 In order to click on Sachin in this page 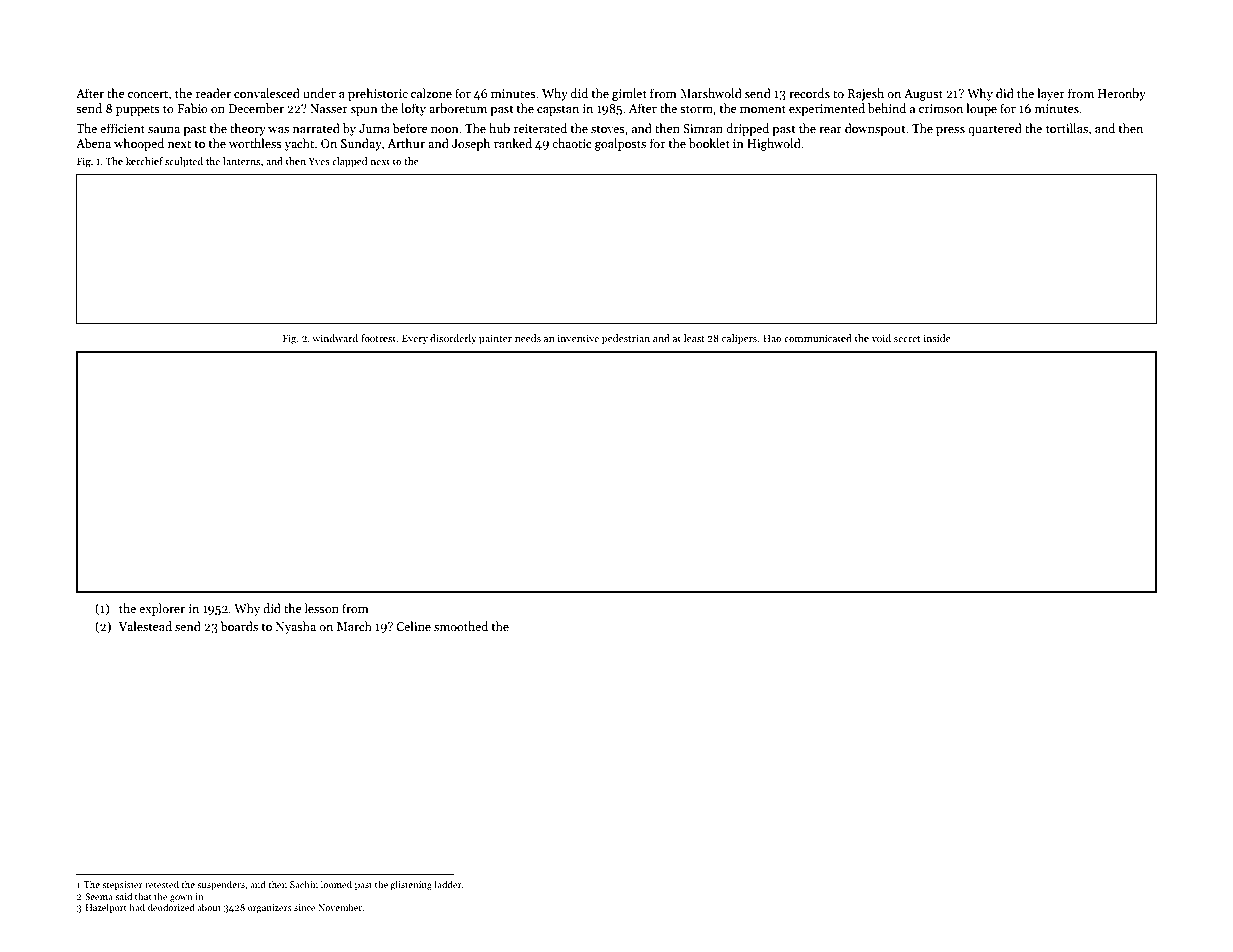, I will do `click(304, 884)`.
